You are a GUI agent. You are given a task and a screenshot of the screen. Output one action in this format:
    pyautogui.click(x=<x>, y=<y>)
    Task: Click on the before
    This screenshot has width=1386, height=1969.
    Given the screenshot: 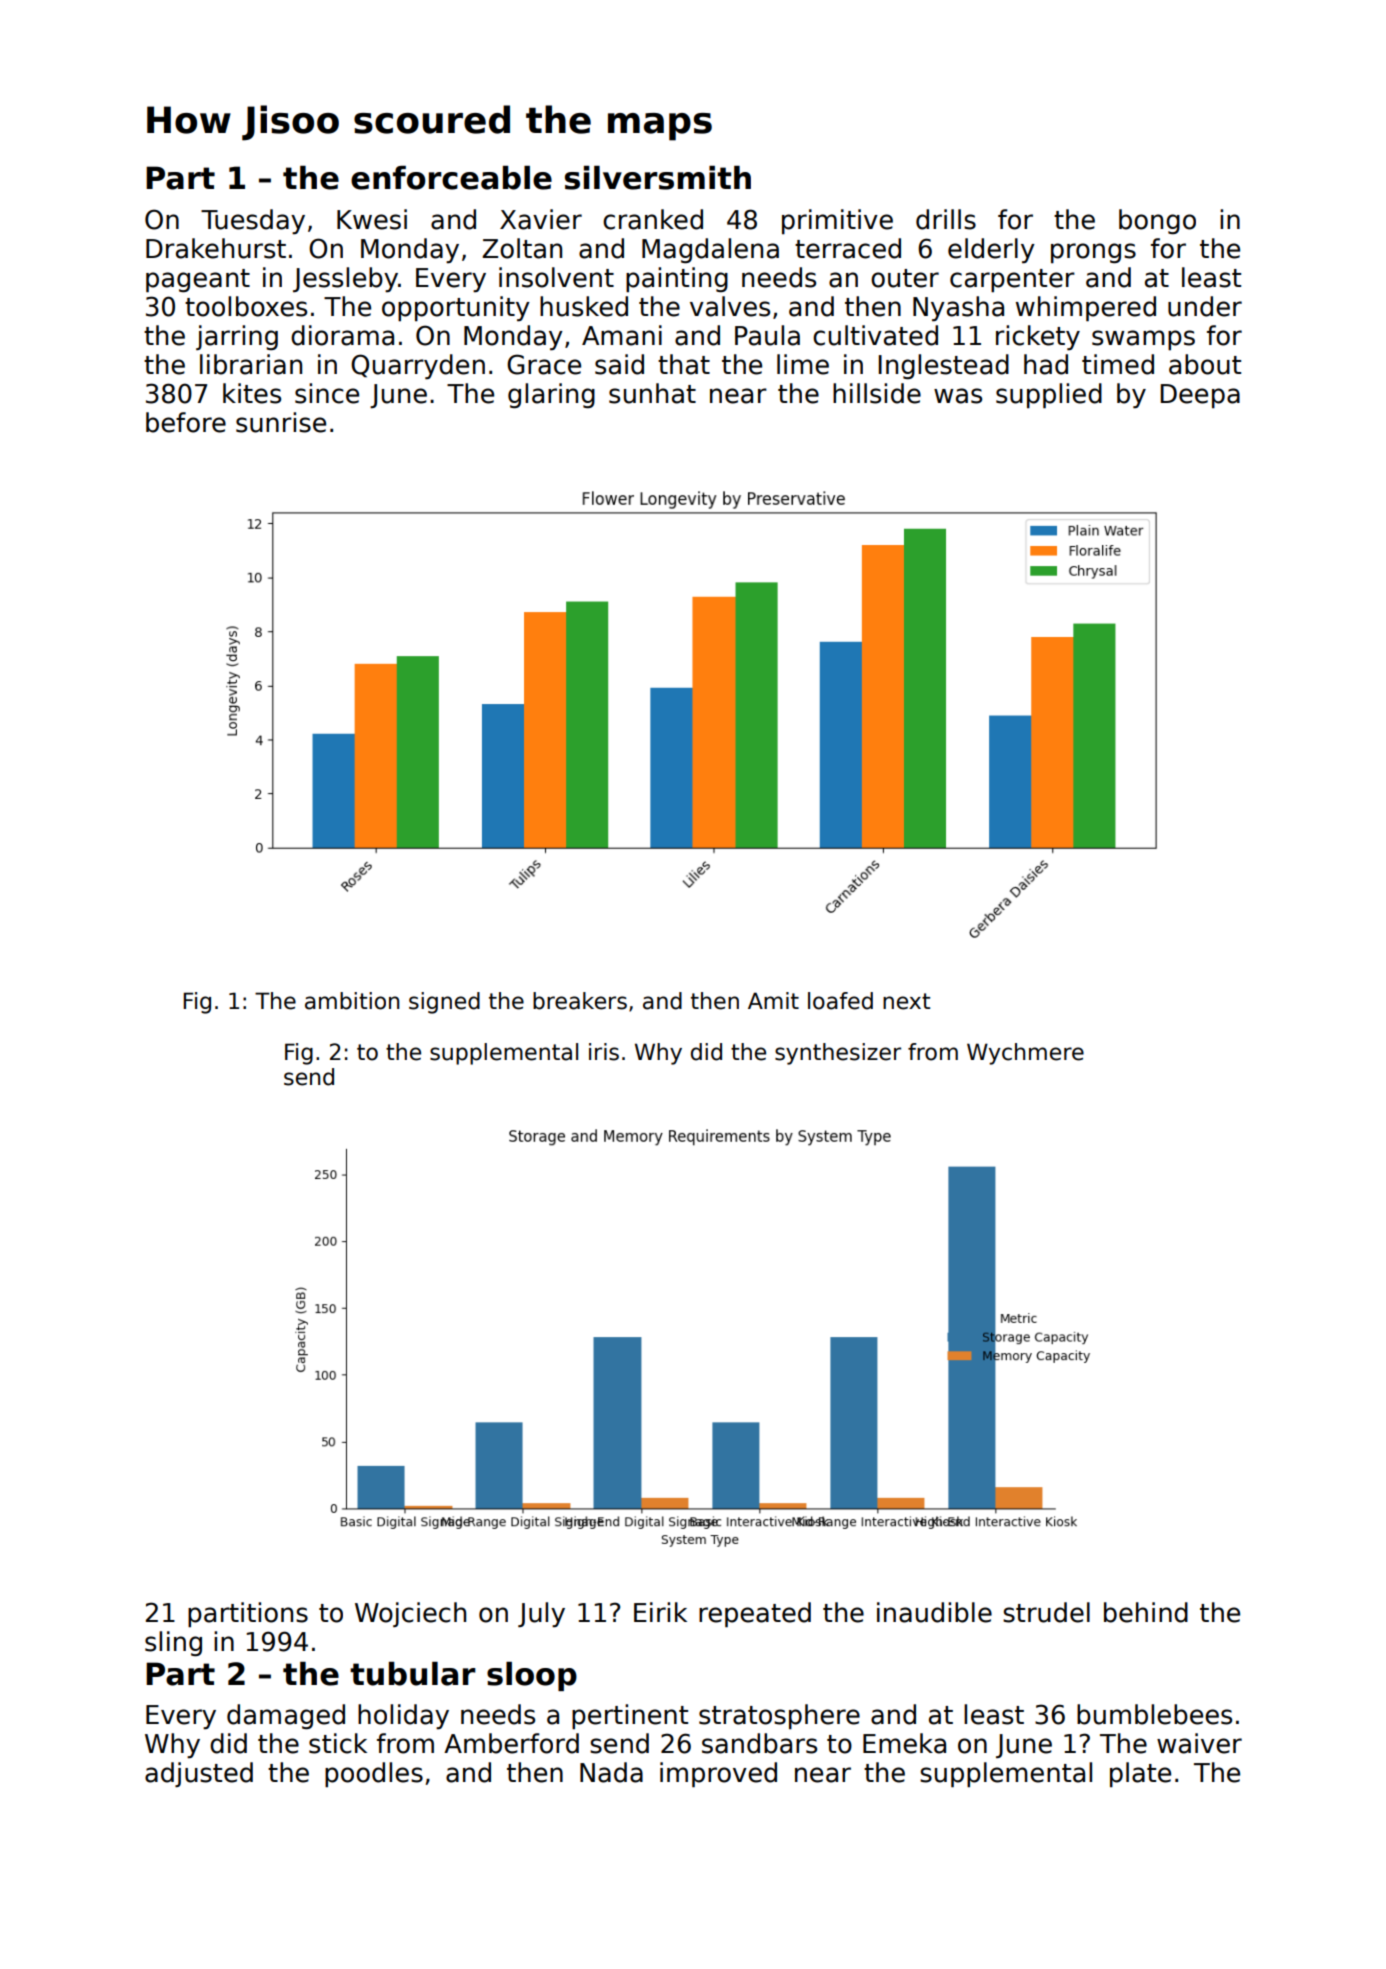 What is the action you would take?
    pyautogui.click(x=186, y=422)
